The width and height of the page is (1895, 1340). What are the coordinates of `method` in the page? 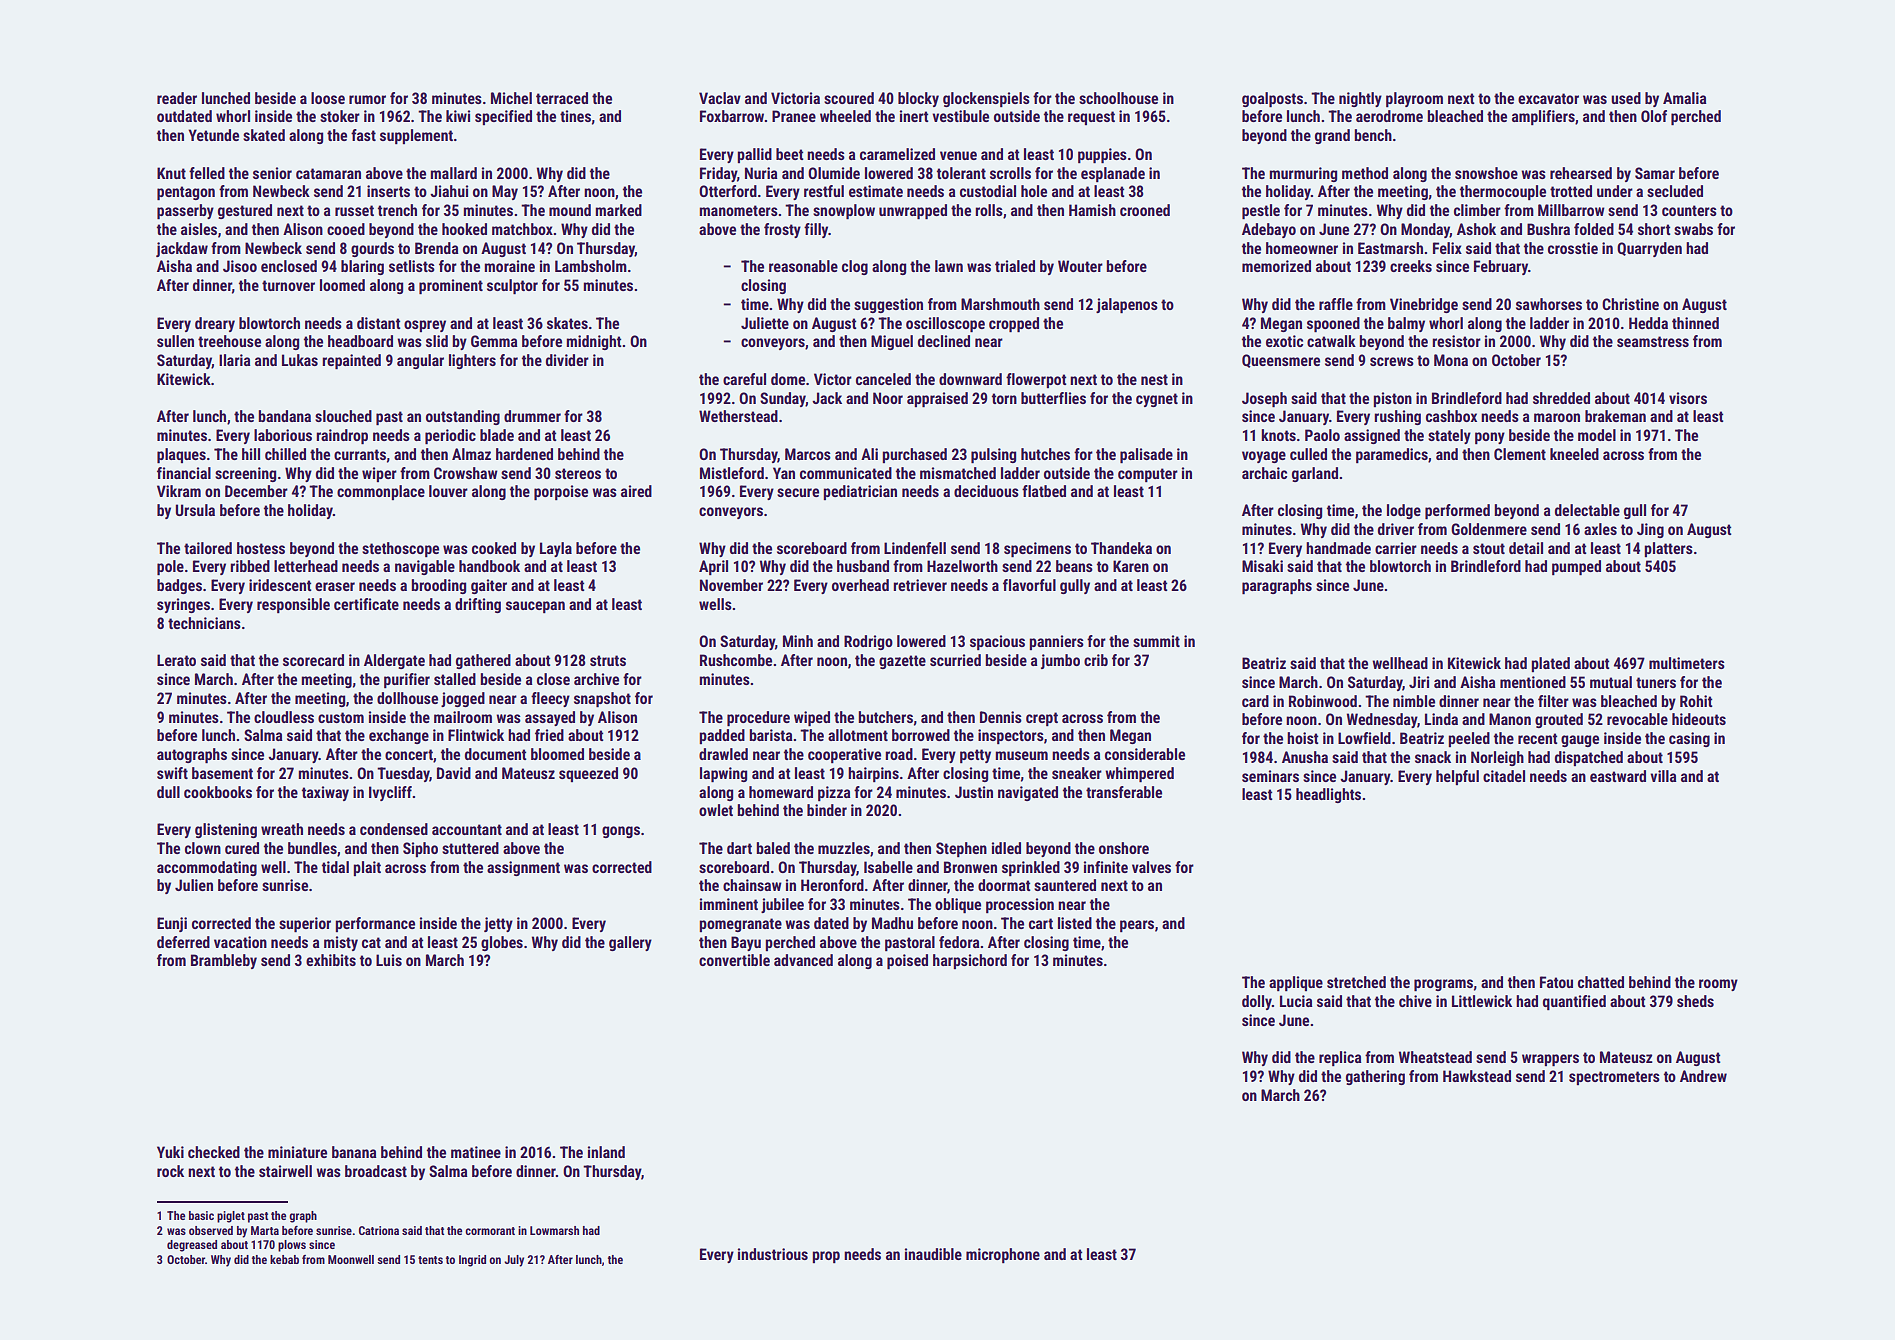 It's located at (1365, 173).
